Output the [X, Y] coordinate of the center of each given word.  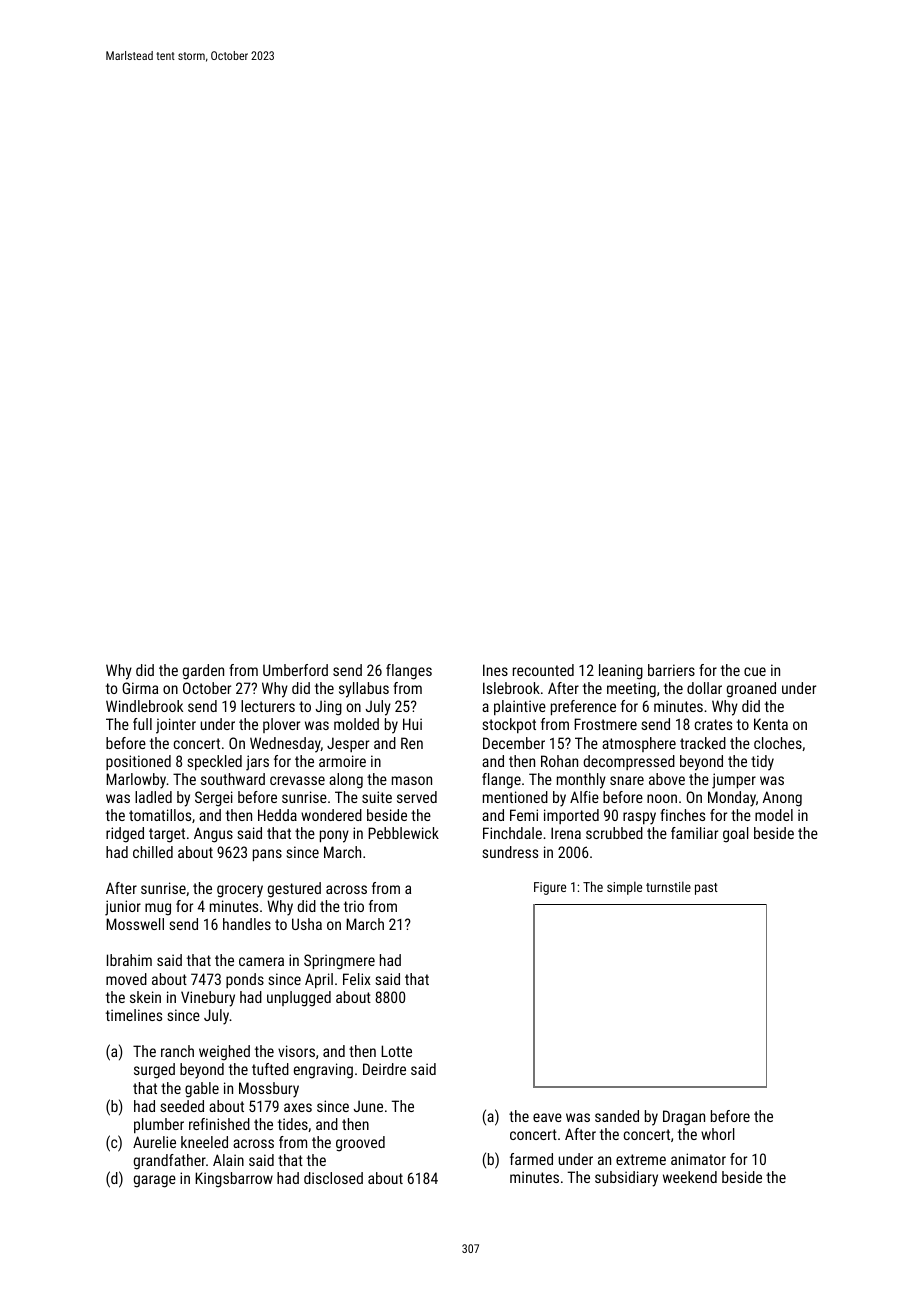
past [706, 889]
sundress [510, 852]
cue [755, 671]
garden [203, 672]
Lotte [396, 1051]
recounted [543, 670]
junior [123, 908]
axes [298, 1107]
